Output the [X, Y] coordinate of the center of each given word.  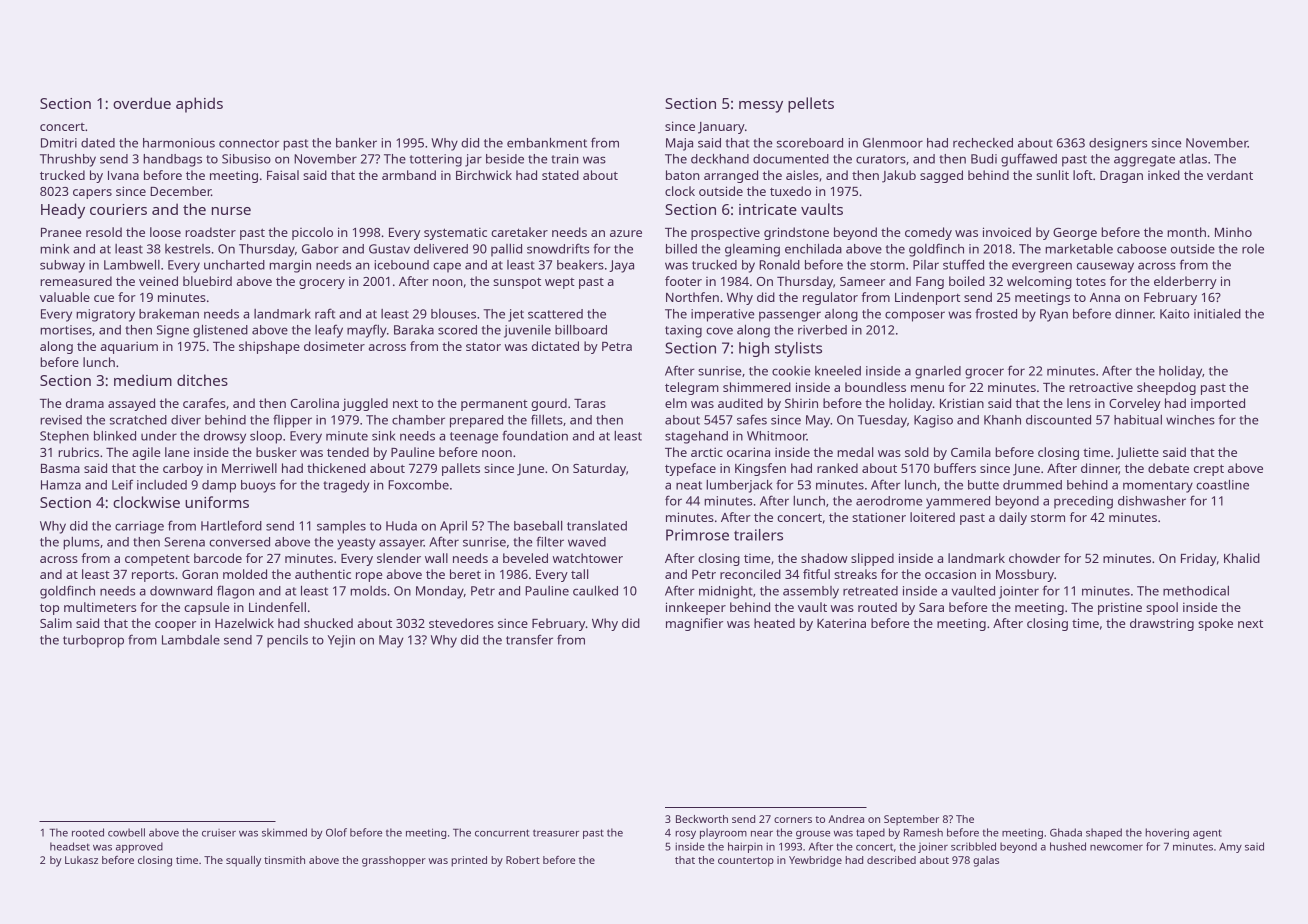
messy [761, 107]
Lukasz [81, 860]
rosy [685, 835]
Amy [1230, 848]
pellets [811, 105]
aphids [199, 105]
